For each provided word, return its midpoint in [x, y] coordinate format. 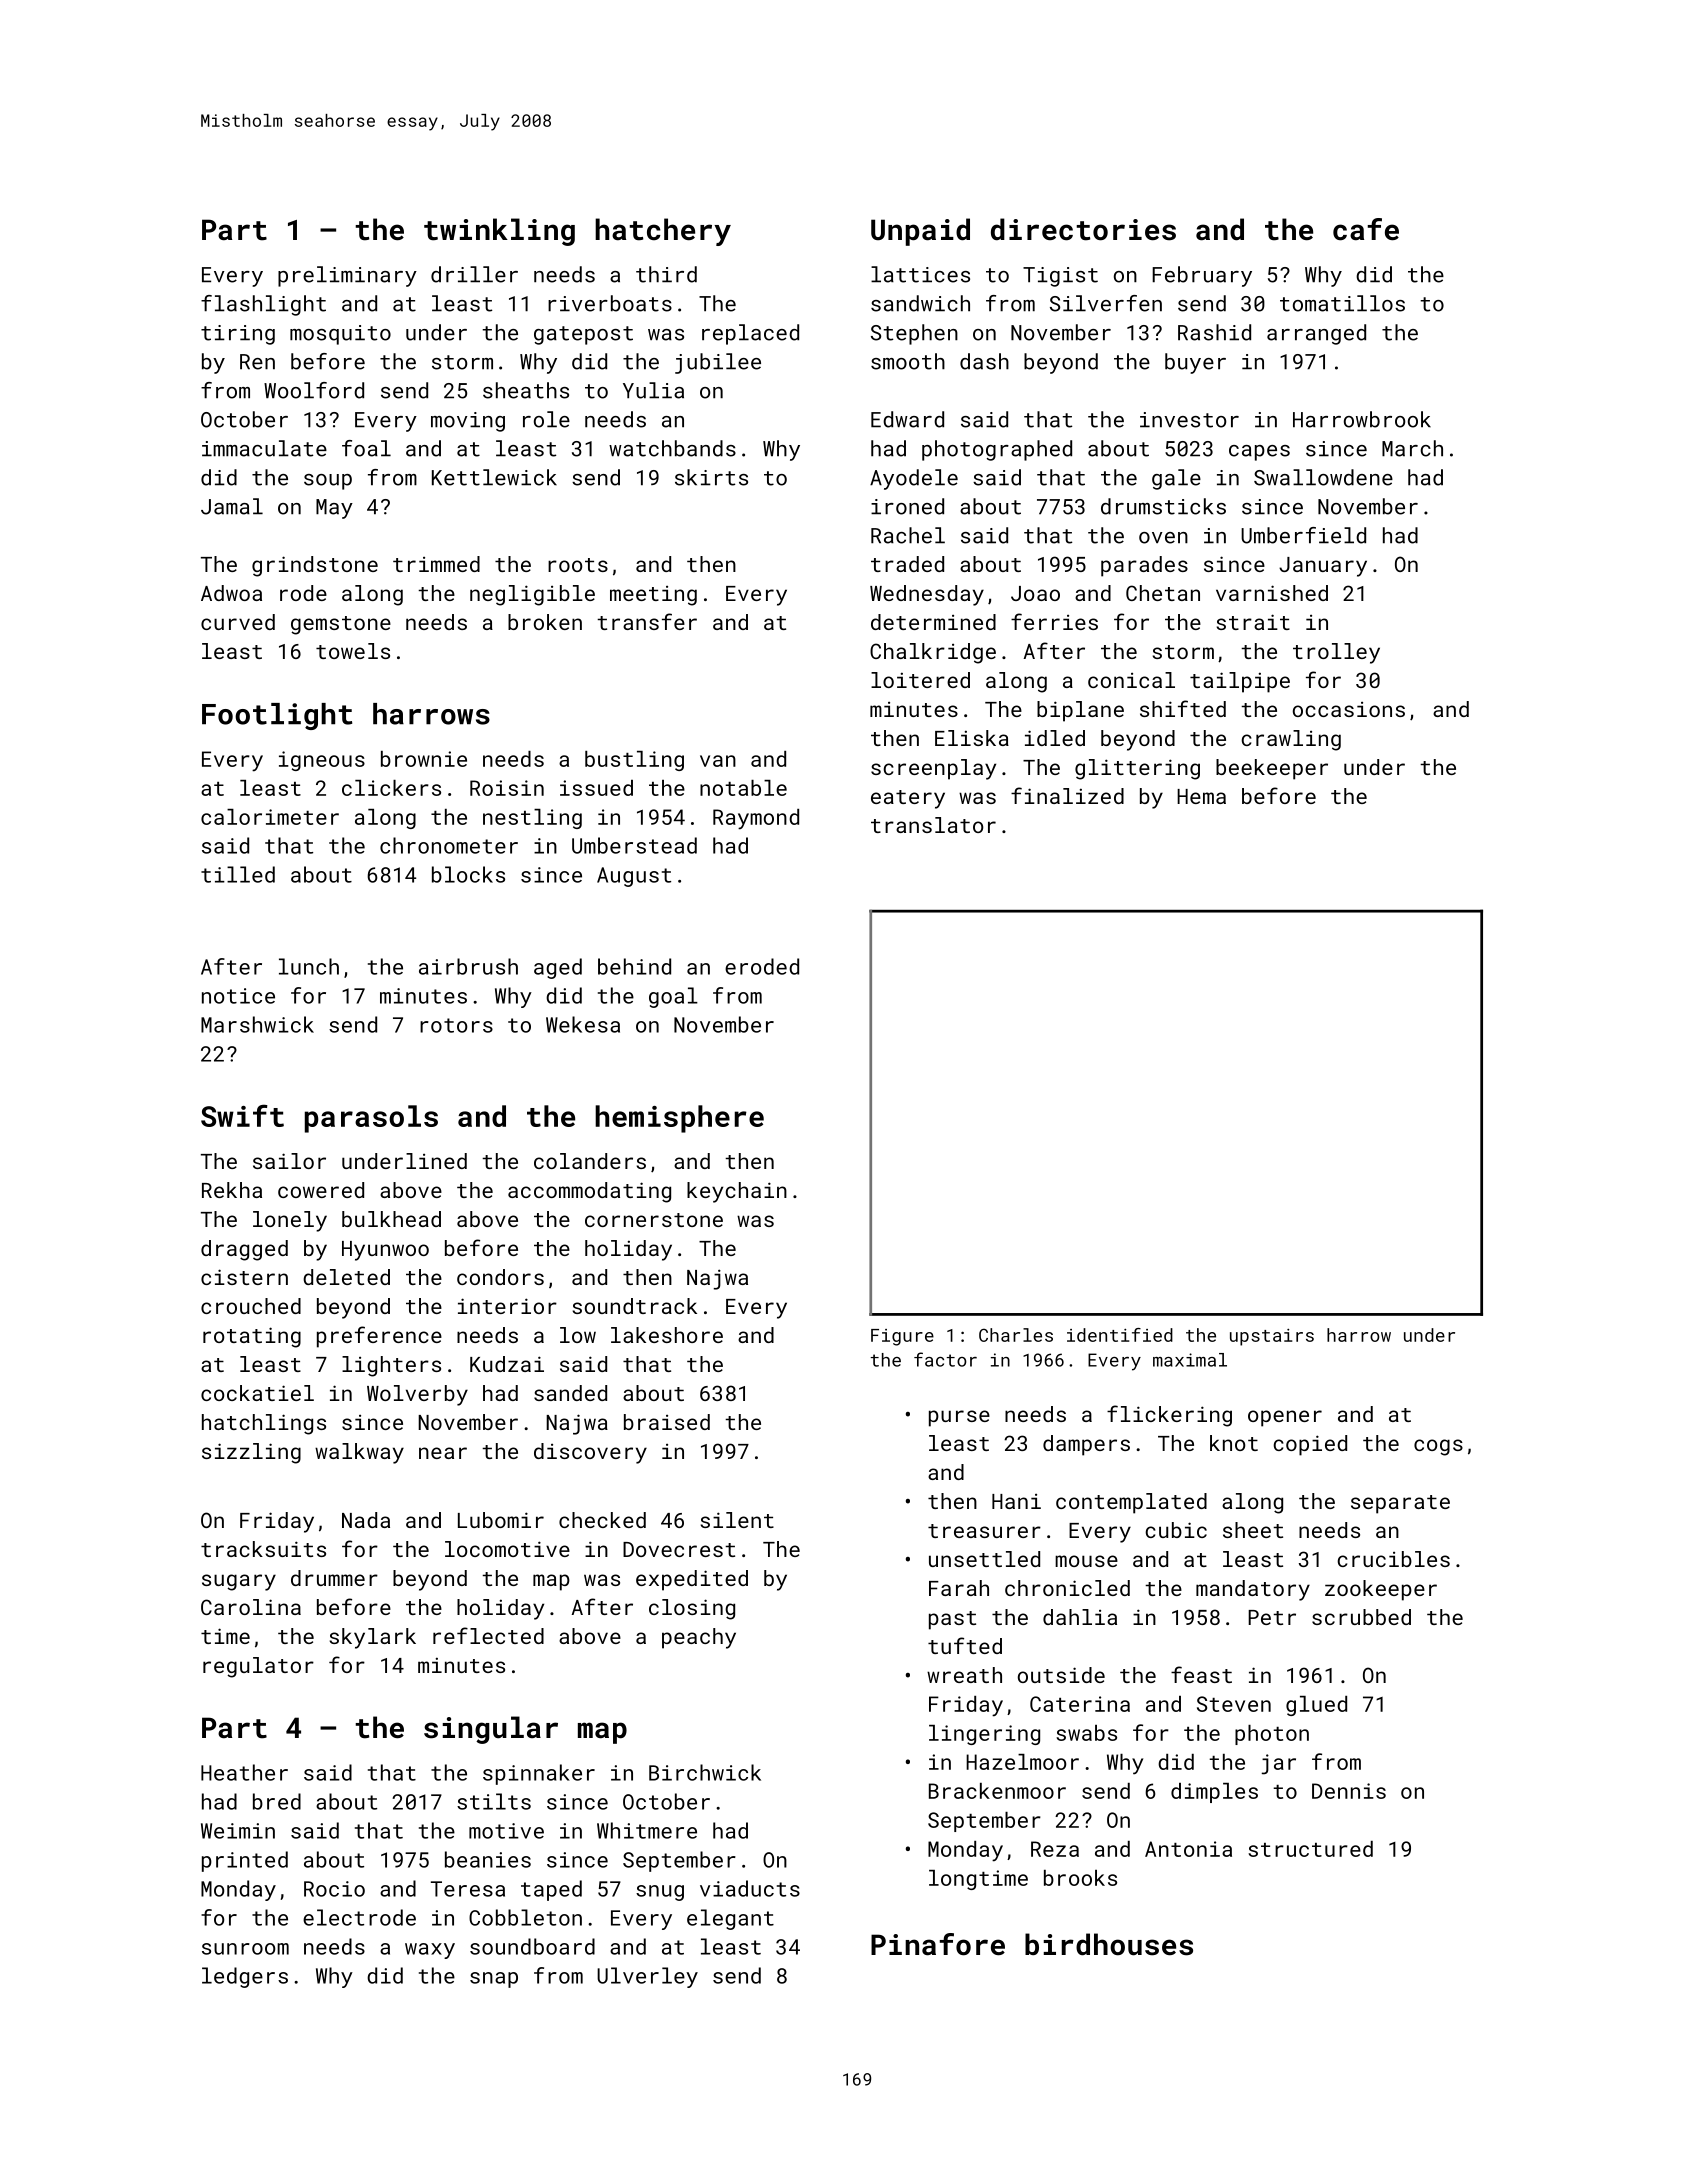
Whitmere [647, 1830]
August [634, 877]
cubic [1176, 1530]
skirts [711, 477]
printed [245, 1861]
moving [468, 422]
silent [737, 1520]
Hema [1201, 796]
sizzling [251, 1453]
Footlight [277, 716]
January [1323, 567]
